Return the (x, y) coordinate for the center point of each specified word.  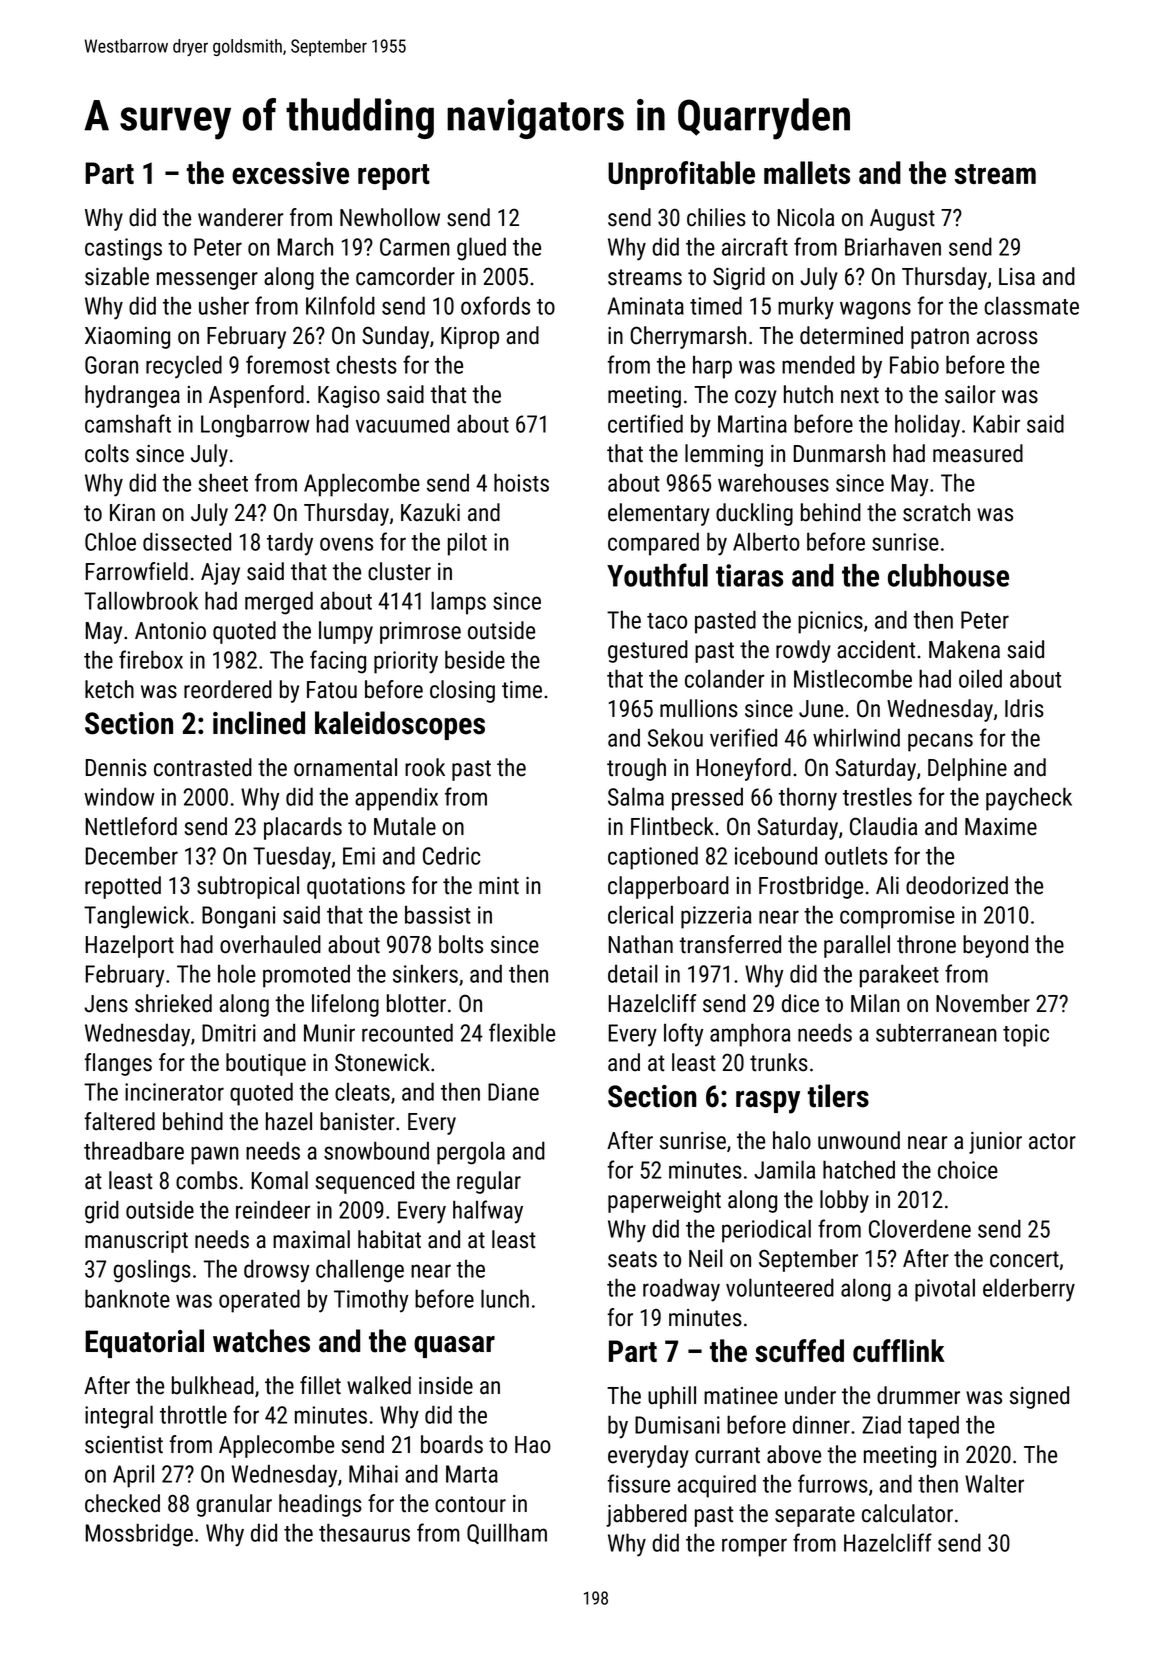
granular (234, 1505)
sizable (117, 276)
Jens (106, 1004)
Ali (887, 885)
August (902, 220)
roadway (681, 1290)
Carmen (415, 247)
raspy (768, 1102)
